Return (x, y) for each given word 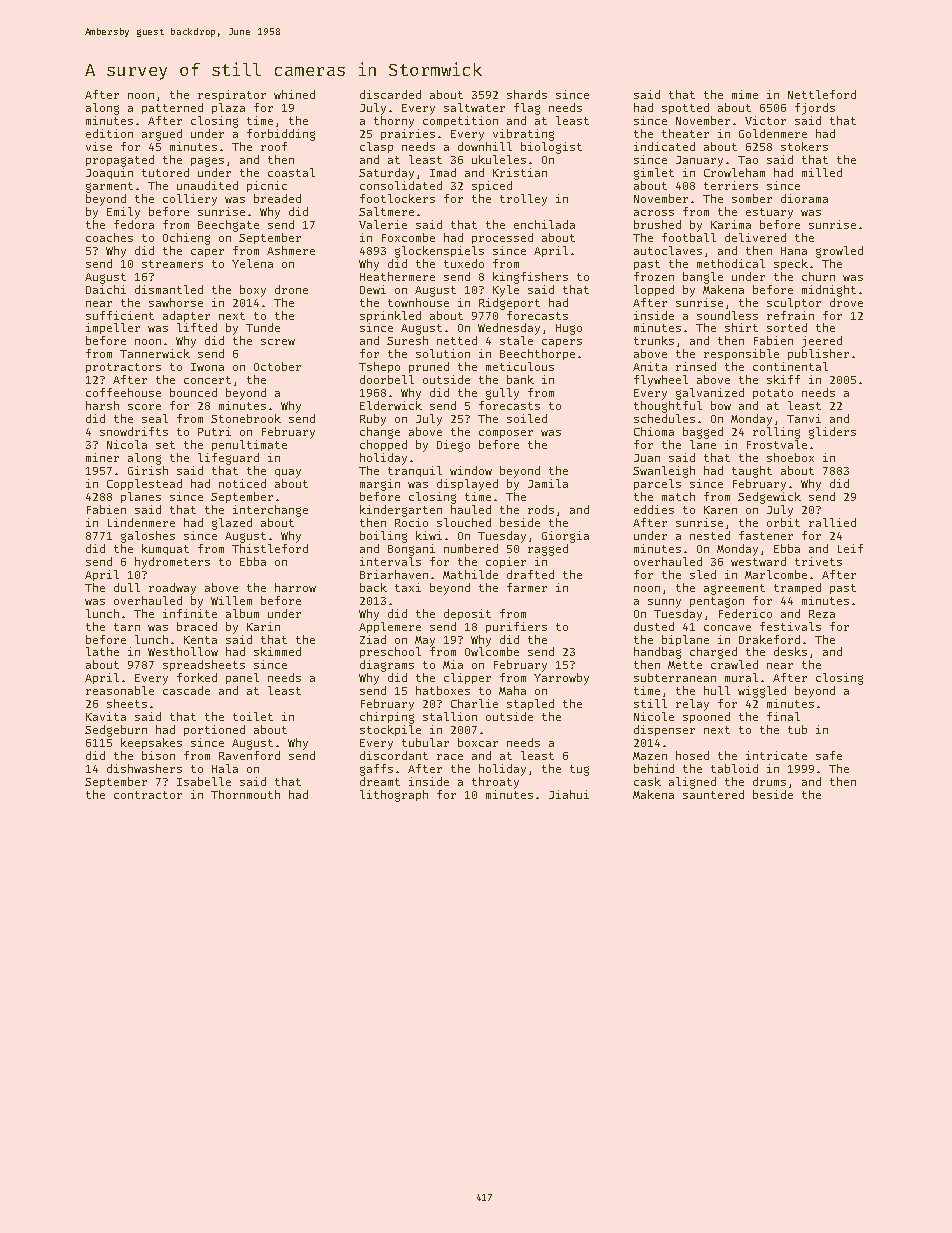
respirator (232, 95)
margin (380, 485)
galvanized (710, 394)
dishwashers (144, 768)
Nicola (127, 444)
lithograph (394, 796)
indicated (664, 146)
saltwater (474, 107)
